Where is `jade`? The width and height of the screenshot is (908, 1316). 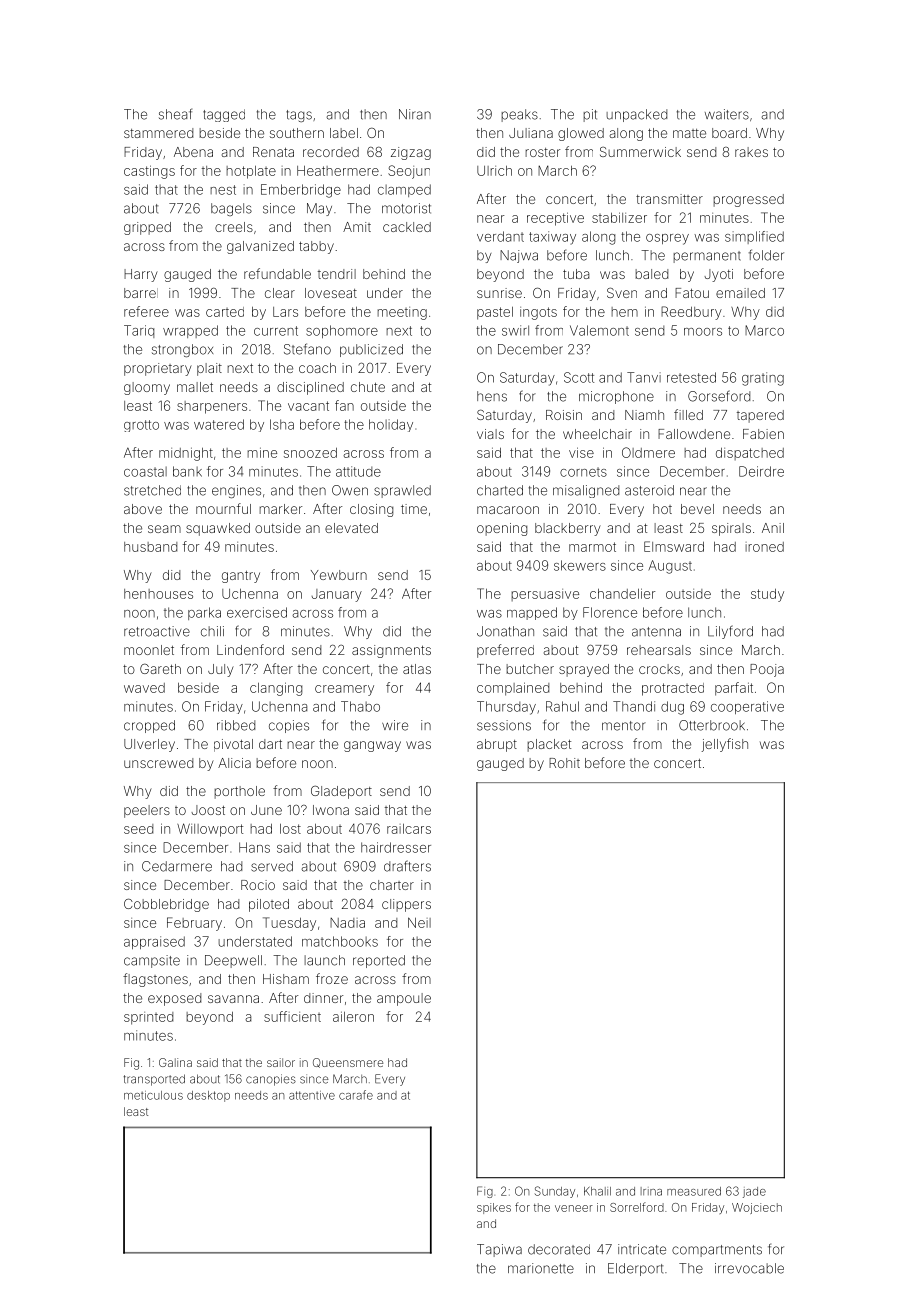 jade is located at coordinates (754, 1192).
